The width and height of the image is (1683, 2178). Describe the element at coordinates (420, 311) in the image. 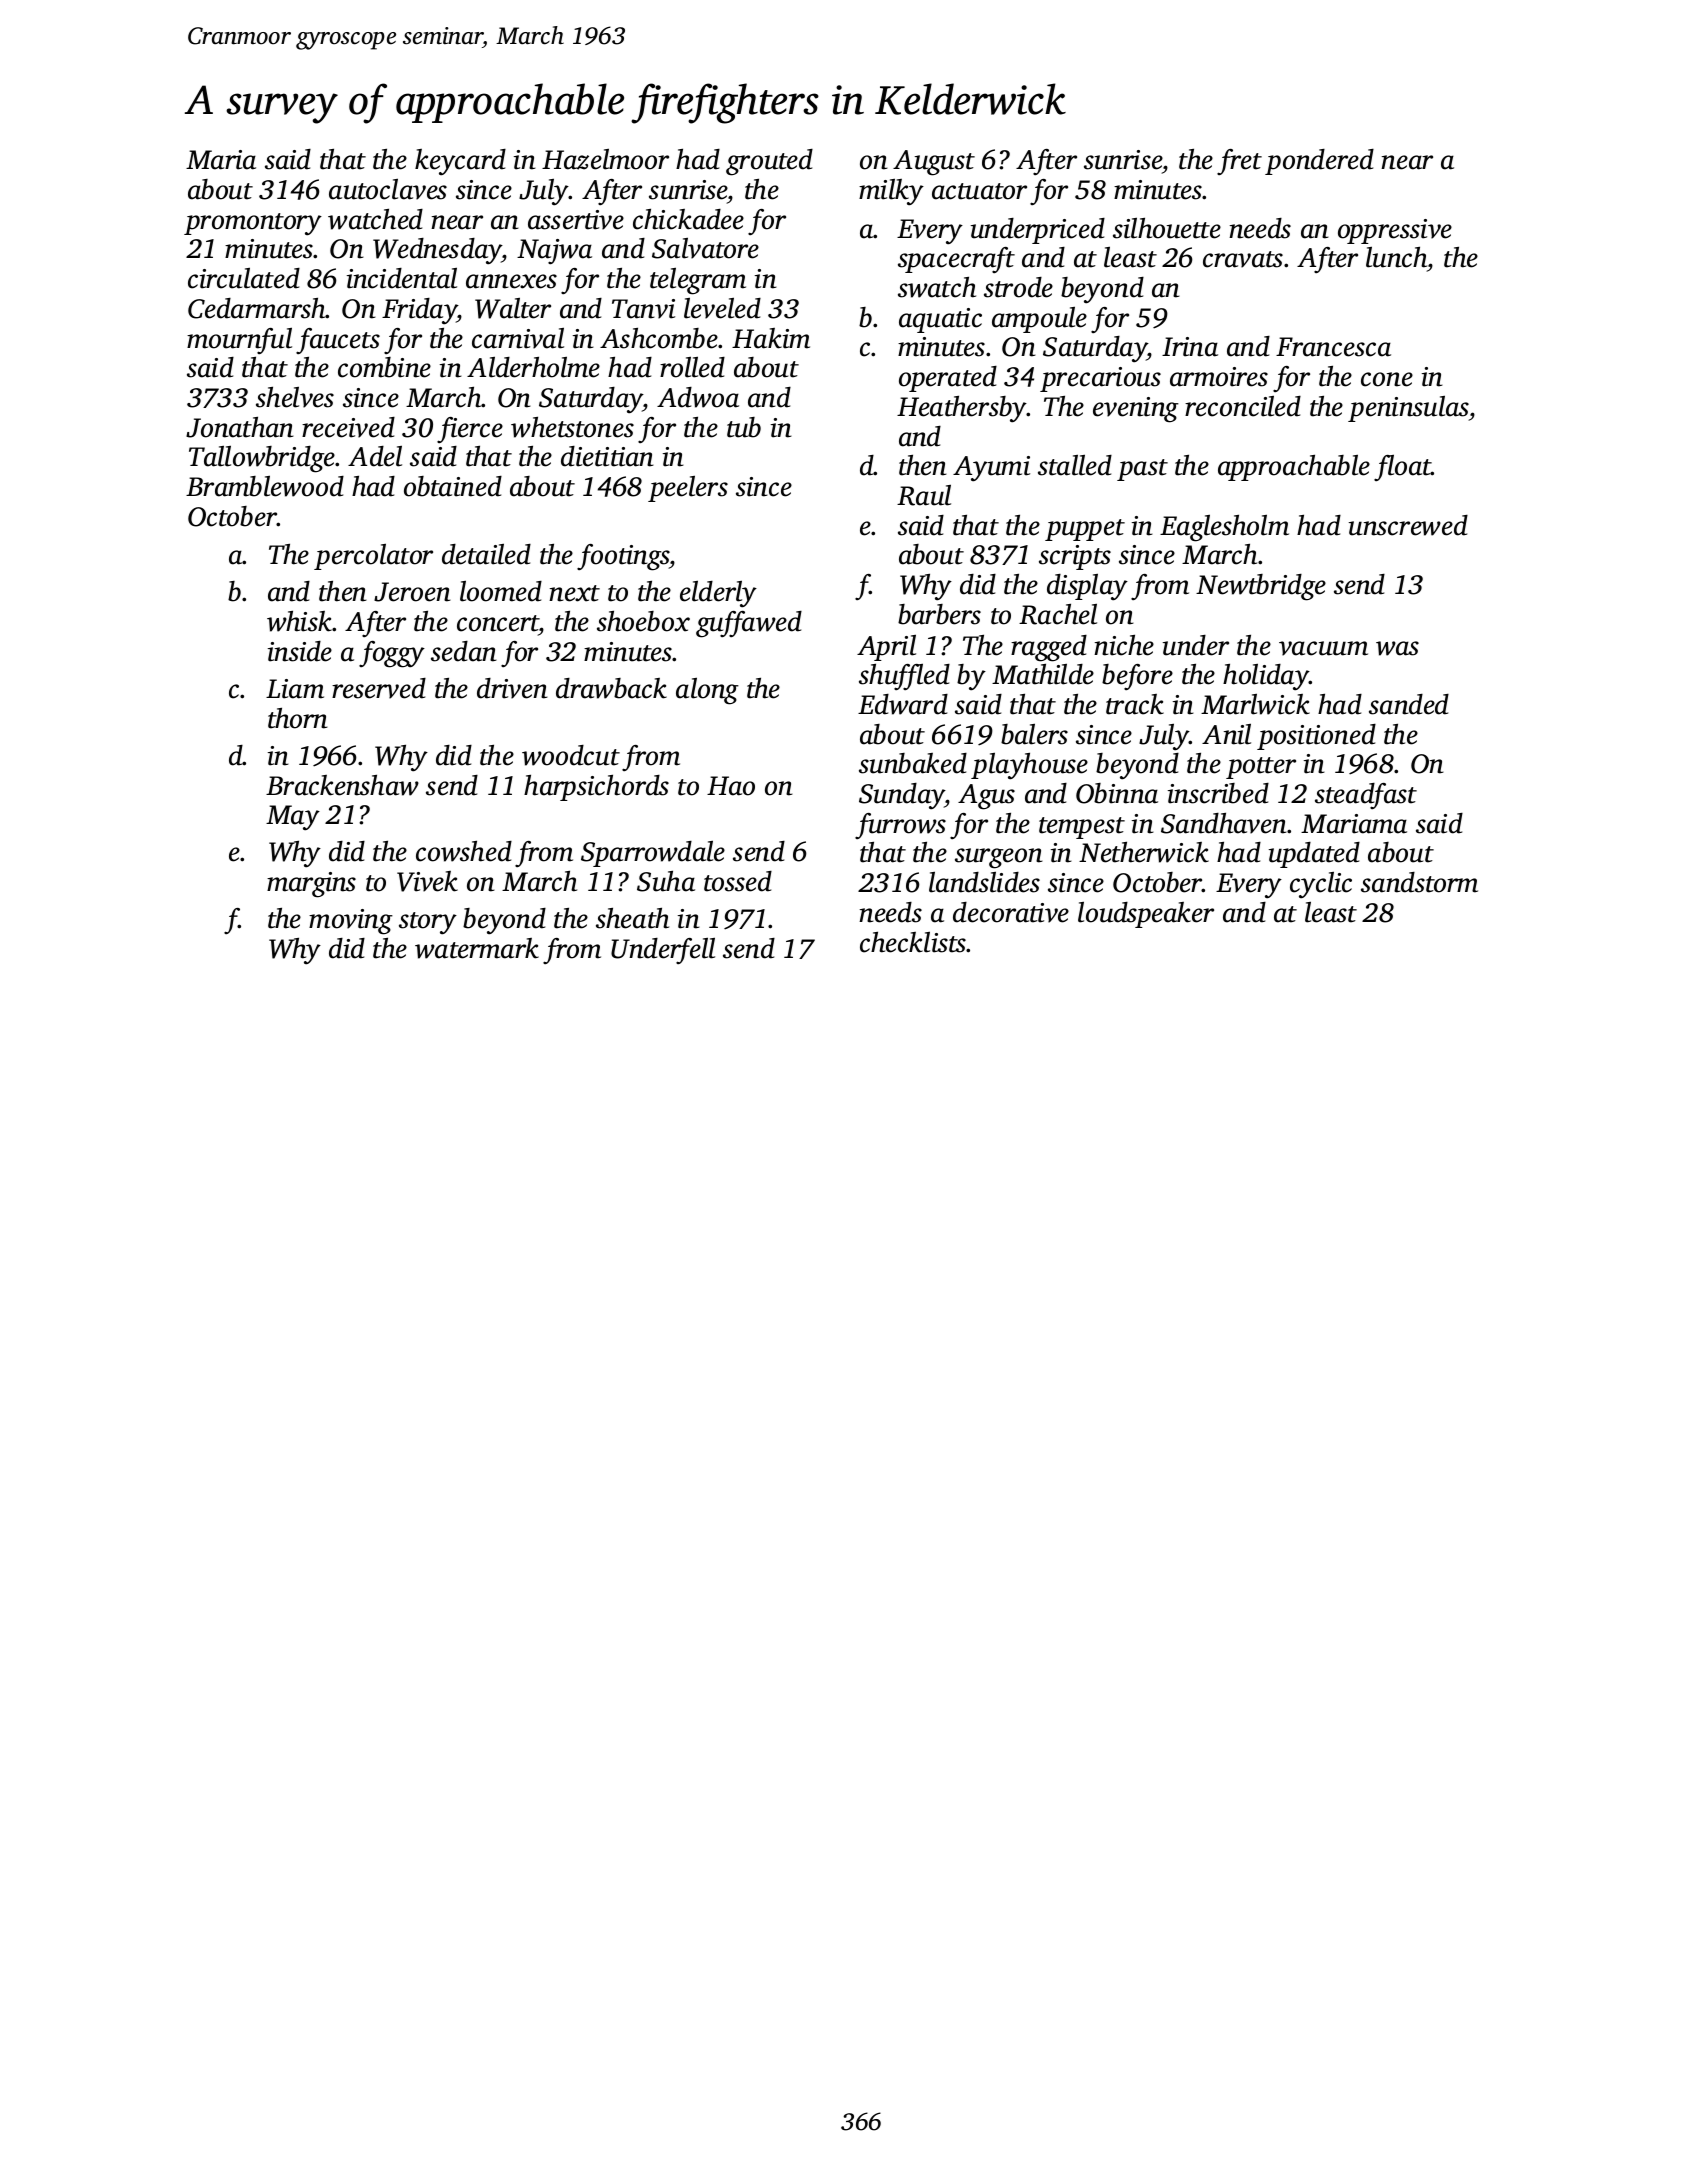

I see `Friday` at that location.
